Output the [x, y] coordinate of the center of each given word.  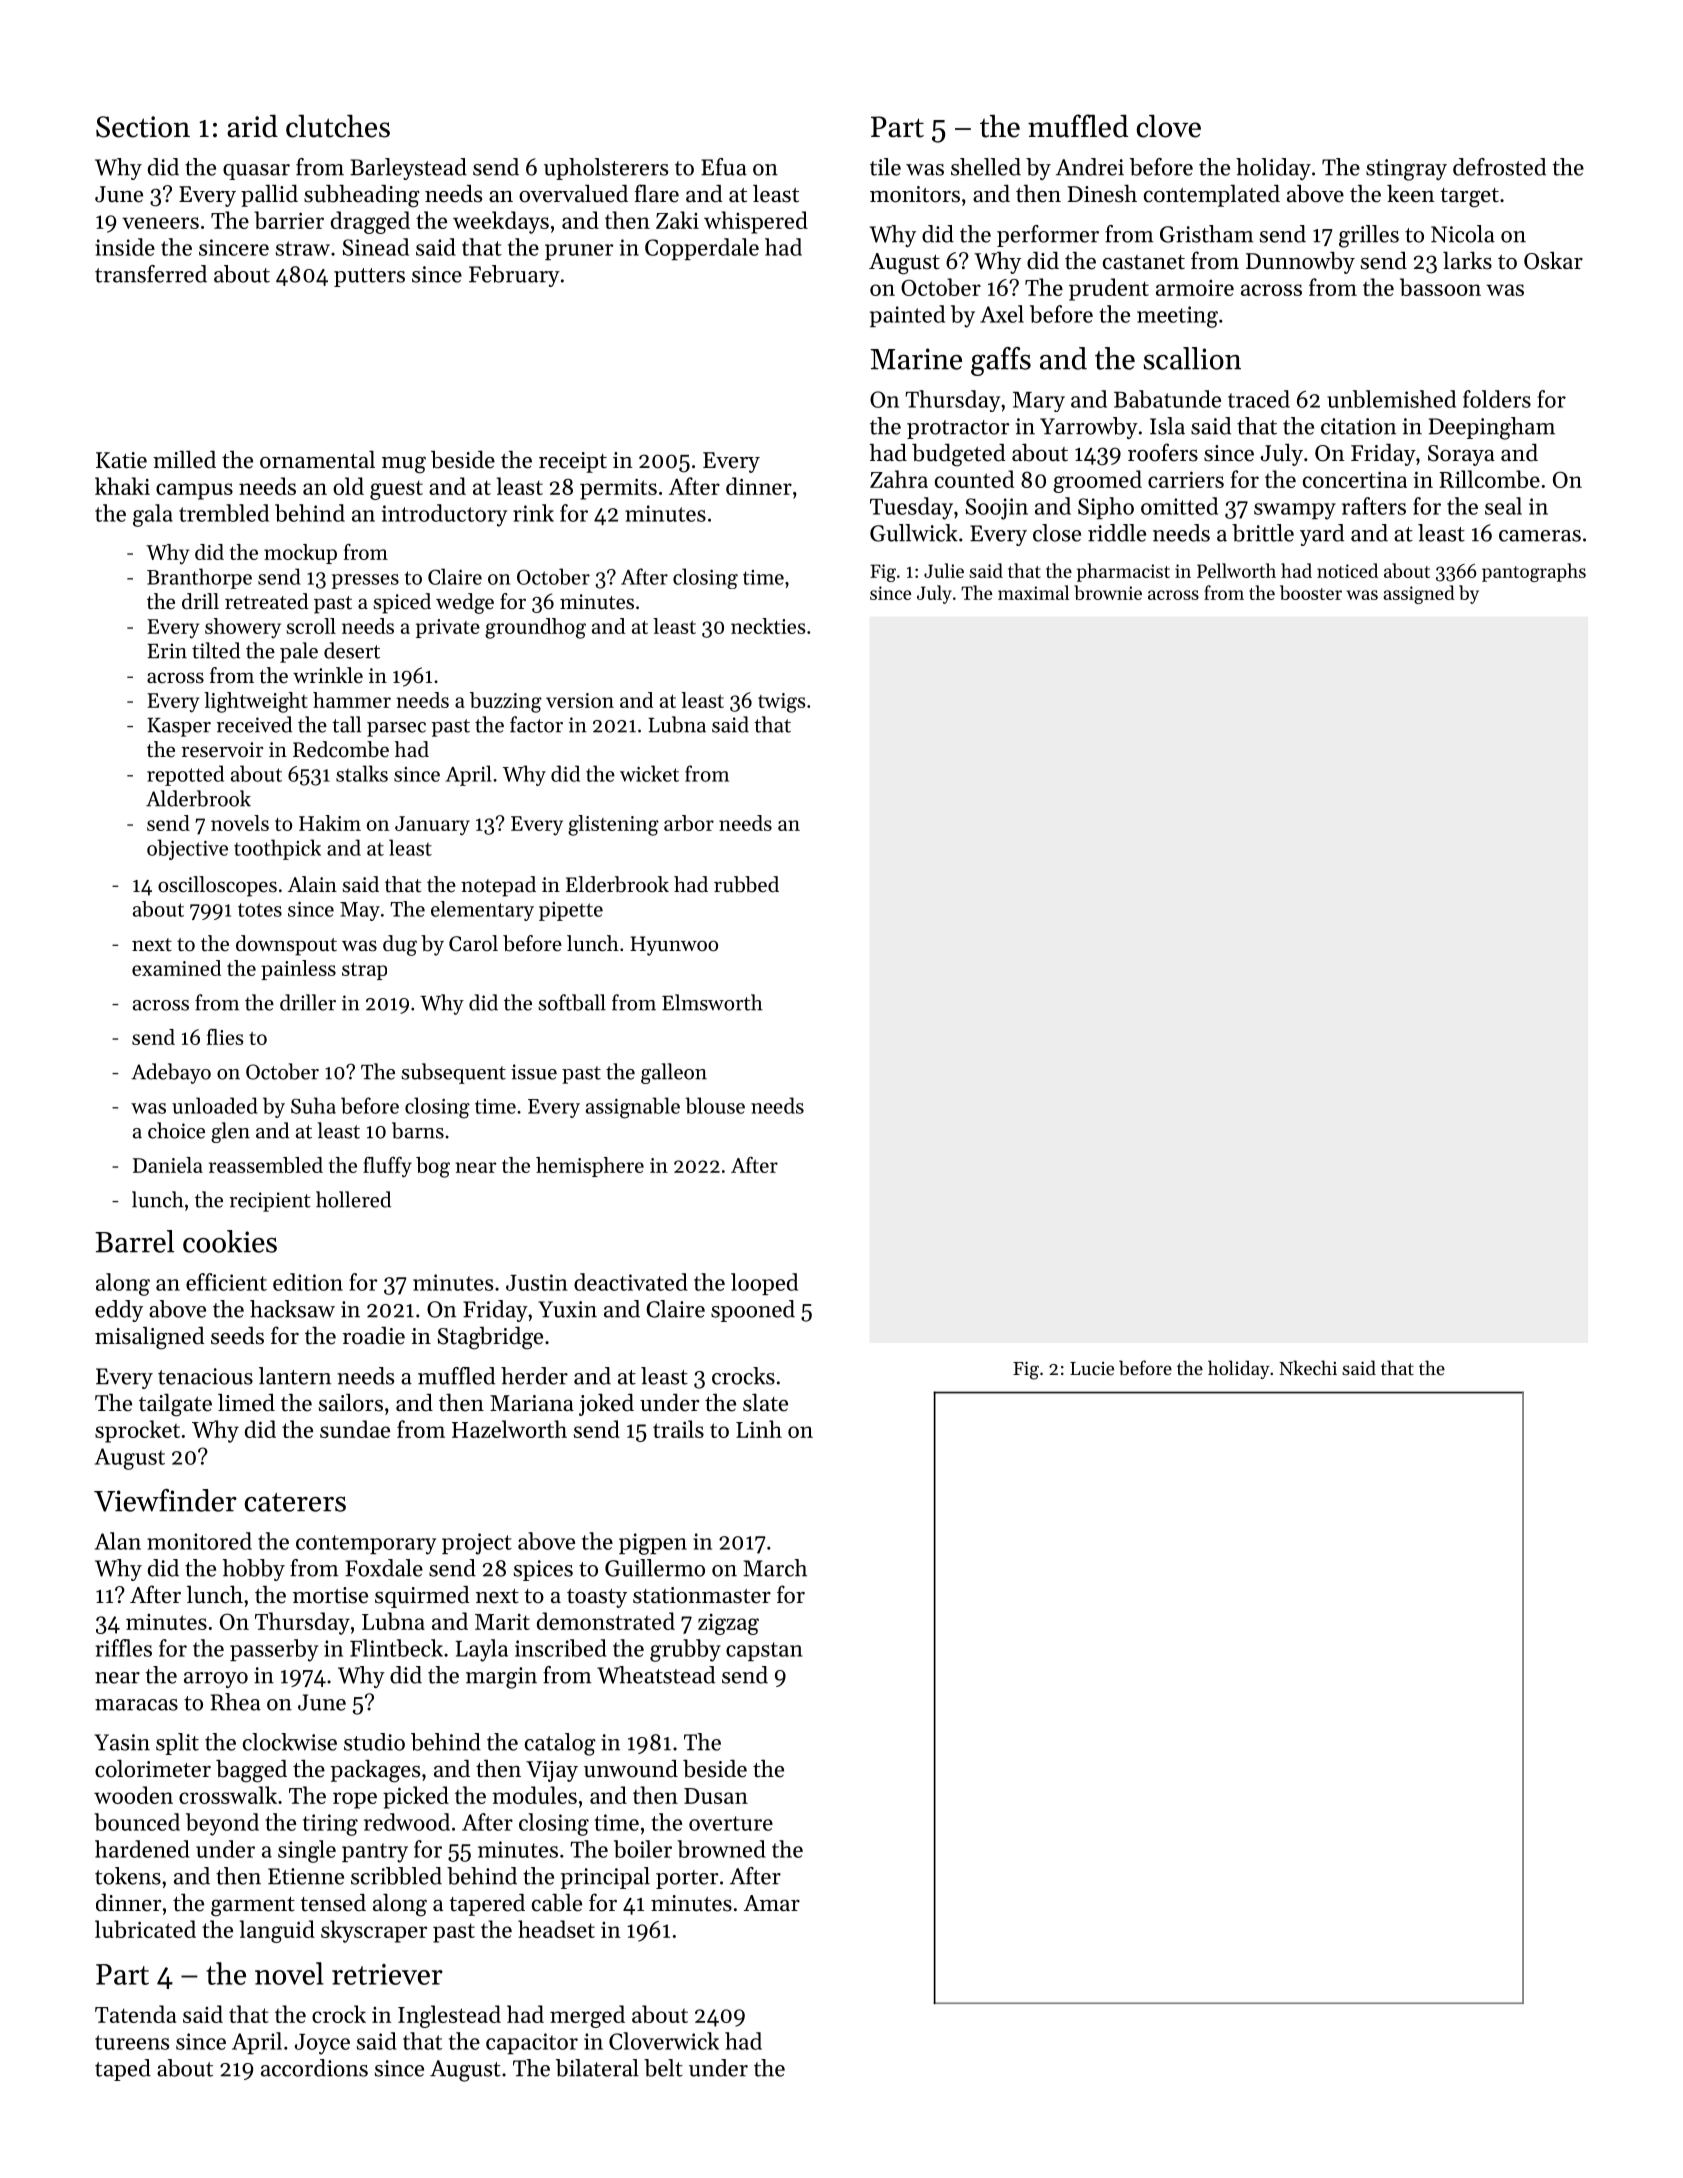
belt [663, 2068]
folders [1497, 399]
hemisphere [590, 1167]
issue [534, 1072]
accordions [314, 2068]
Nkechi [1308, 1367]
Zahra [899, 479]
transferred [151, 274]
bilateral [597, 2068]
